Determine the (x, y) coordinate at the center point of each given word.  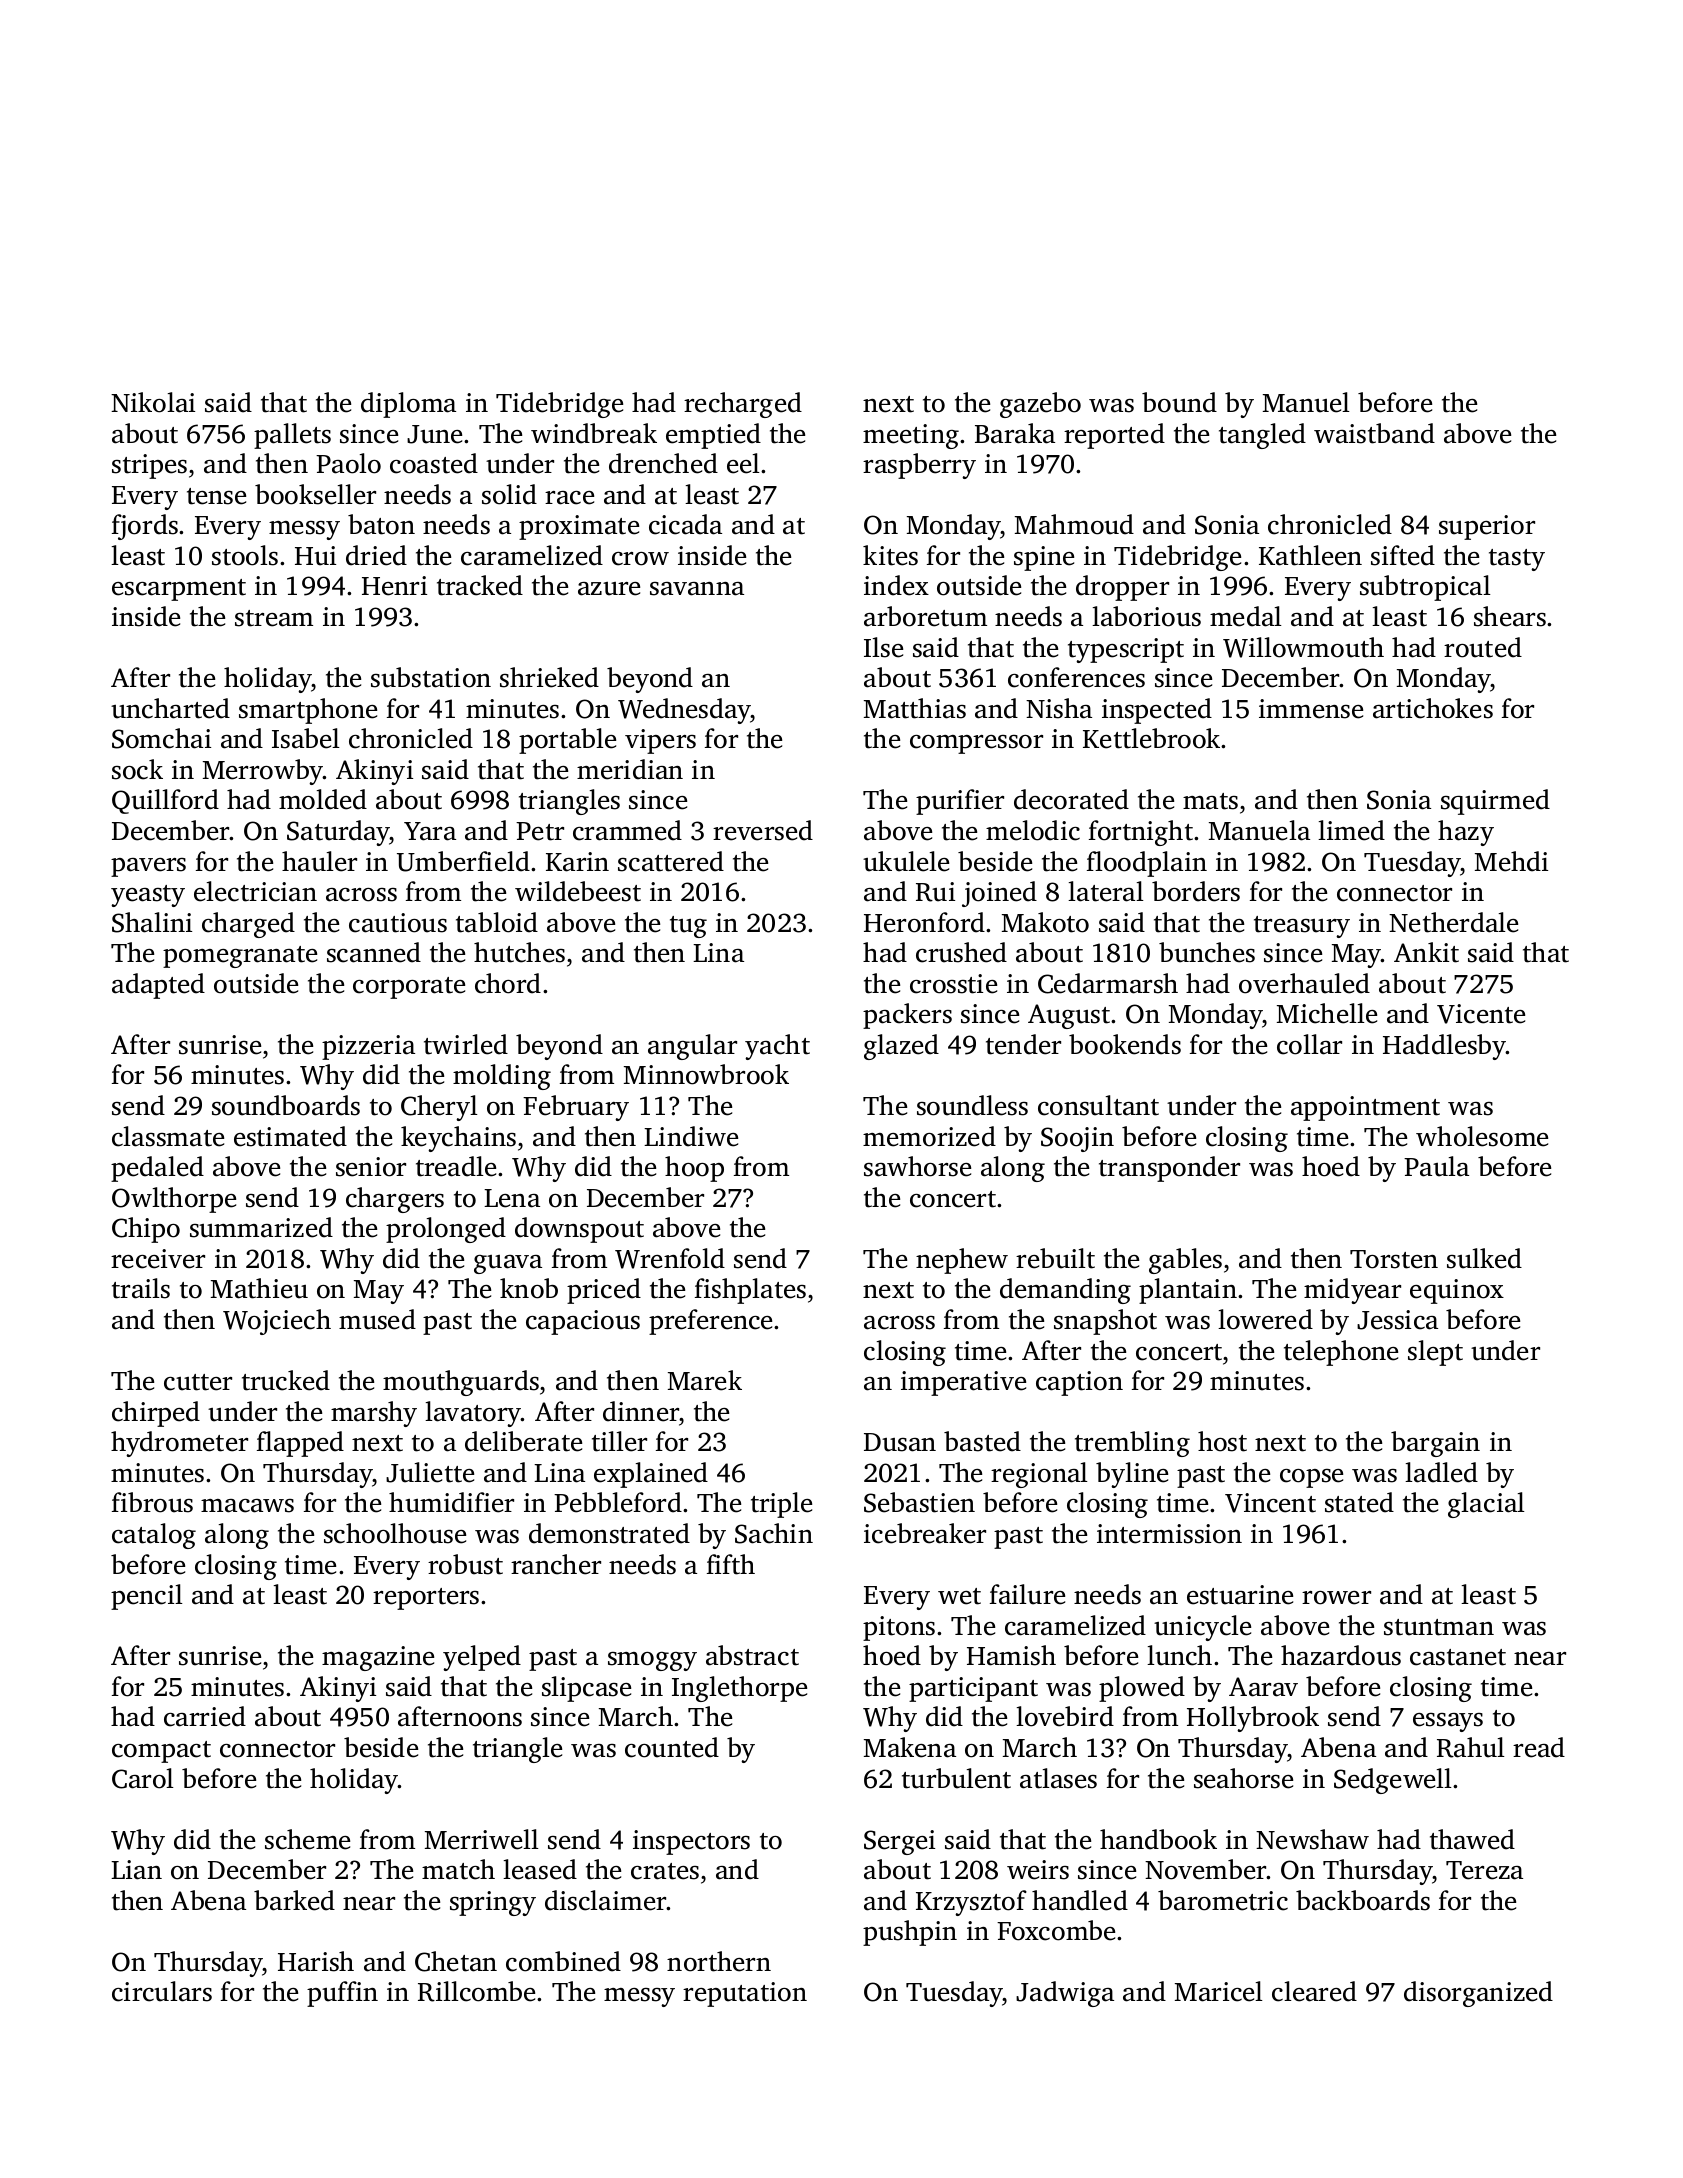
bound (1179, 402)
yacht (777, 1047)
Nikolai (153, 402)
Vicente (1481, 1014)
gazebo (1040, 405)
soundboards (286, 1105)
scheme (307, 1839)
